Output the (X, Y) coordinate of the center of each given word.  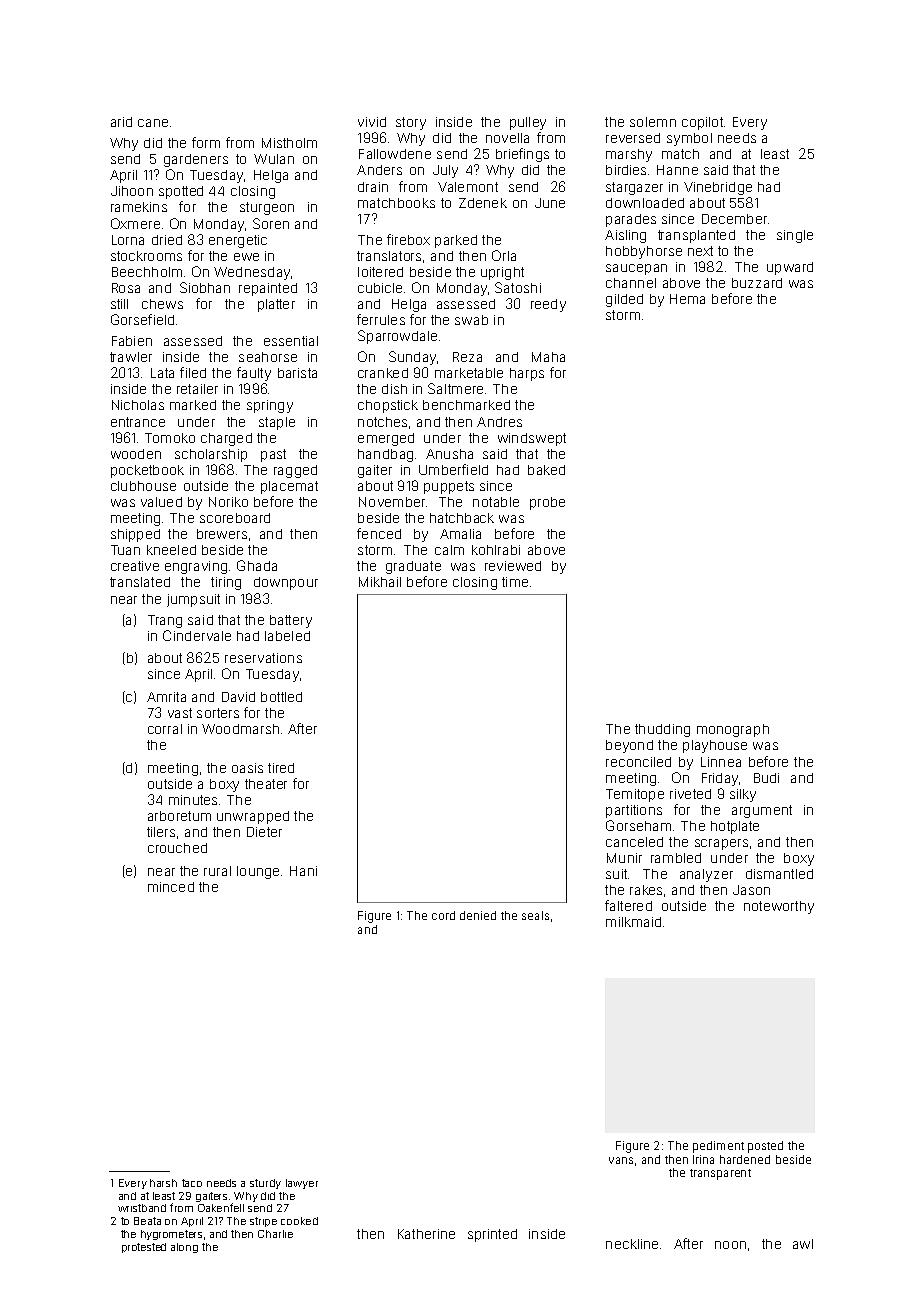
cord (443, 915)
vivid (372, 122)
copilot (702, 123)
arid (121, 122)
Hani (303, 871)
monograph (733, 730)
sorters (218, 713)
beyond (629, 746)
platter (276, 305)
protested (144, 1248)
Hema (687, 299)
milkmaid (633, 922)
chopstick (388, 406)
